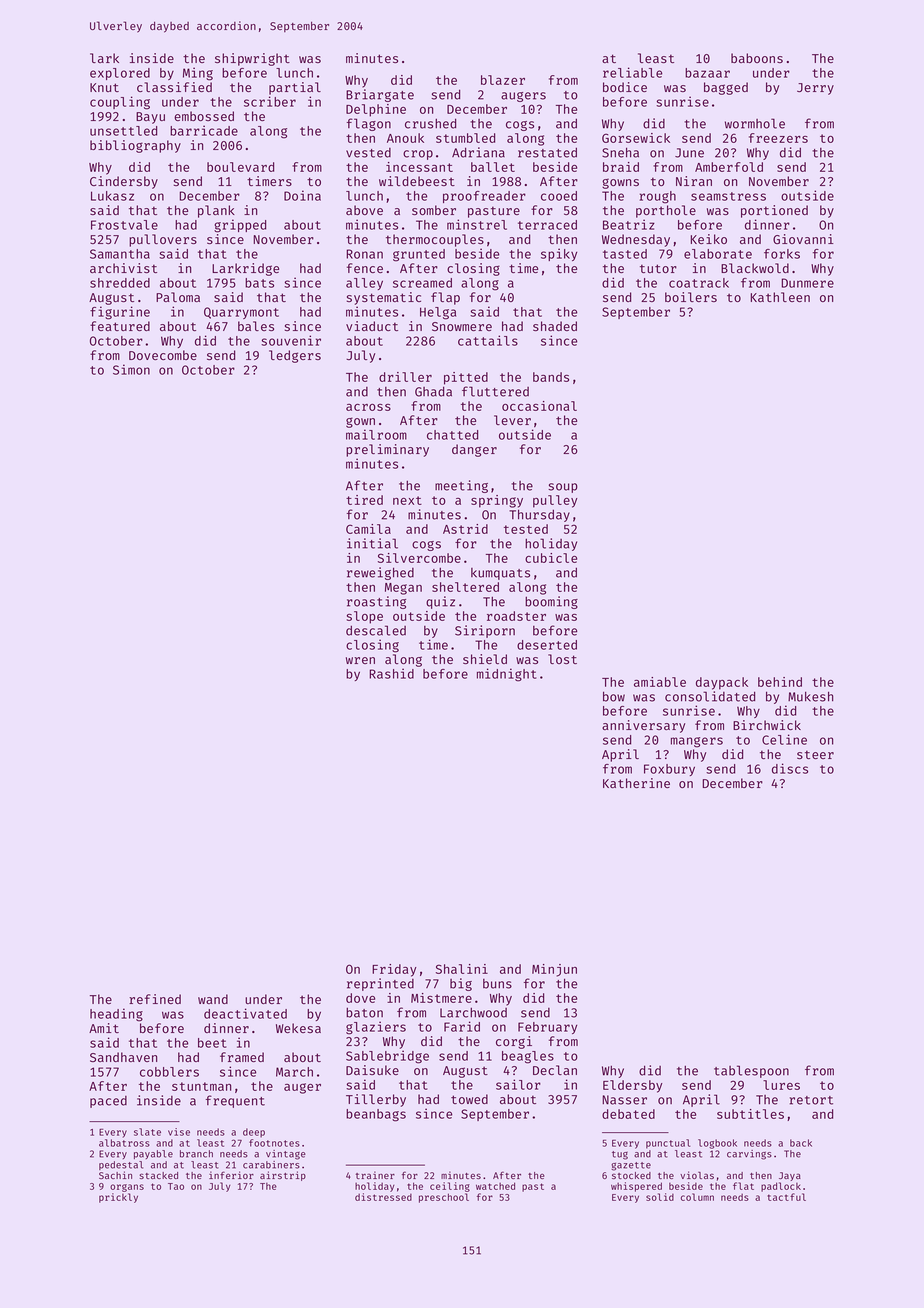  What do you see at coordinates (669, 770) in the document?
I see `Foxbury` at bounding box center [669, 770].
